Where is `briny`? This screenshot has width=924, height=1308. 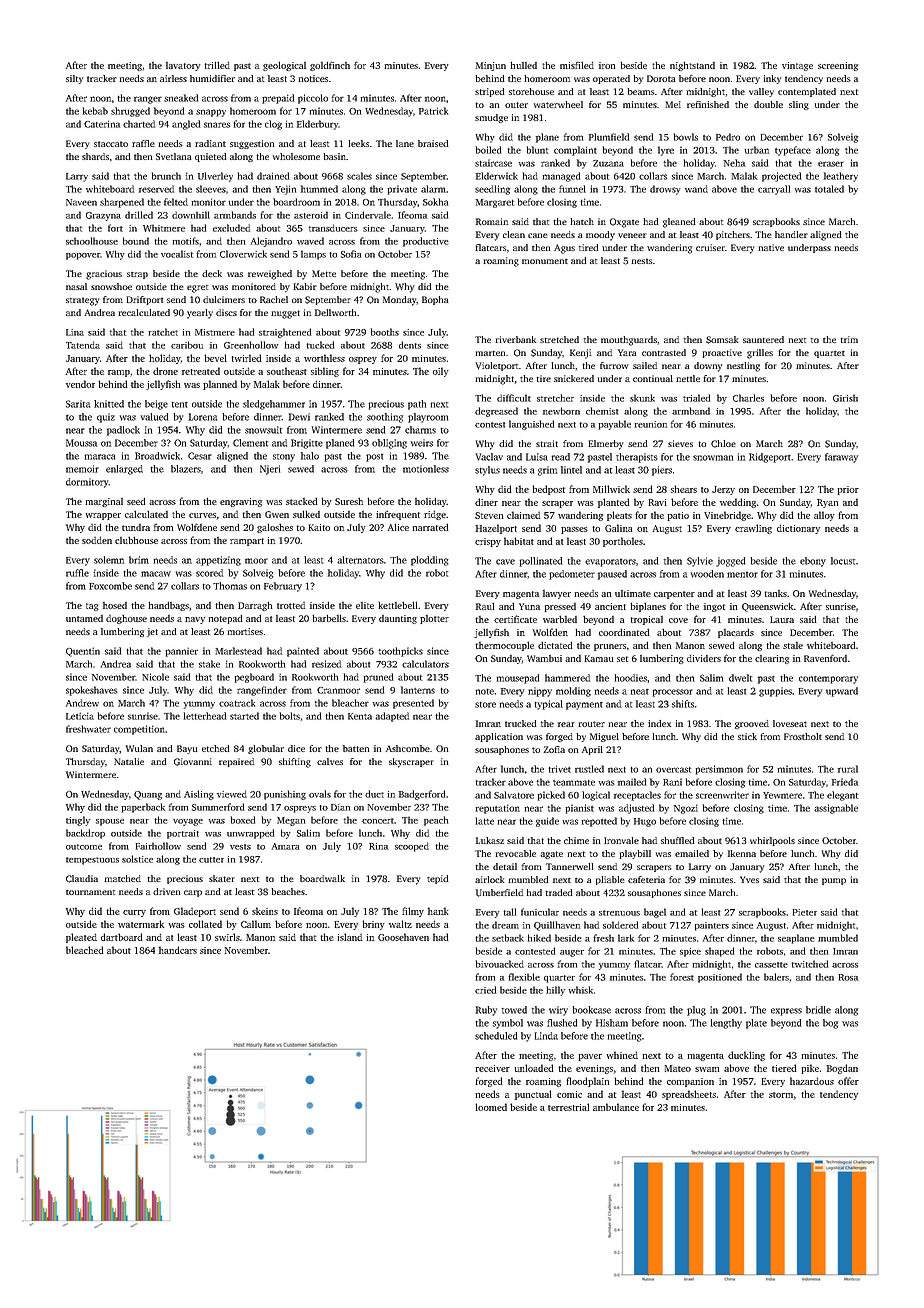 briny is located at coordinates (373, 925).
